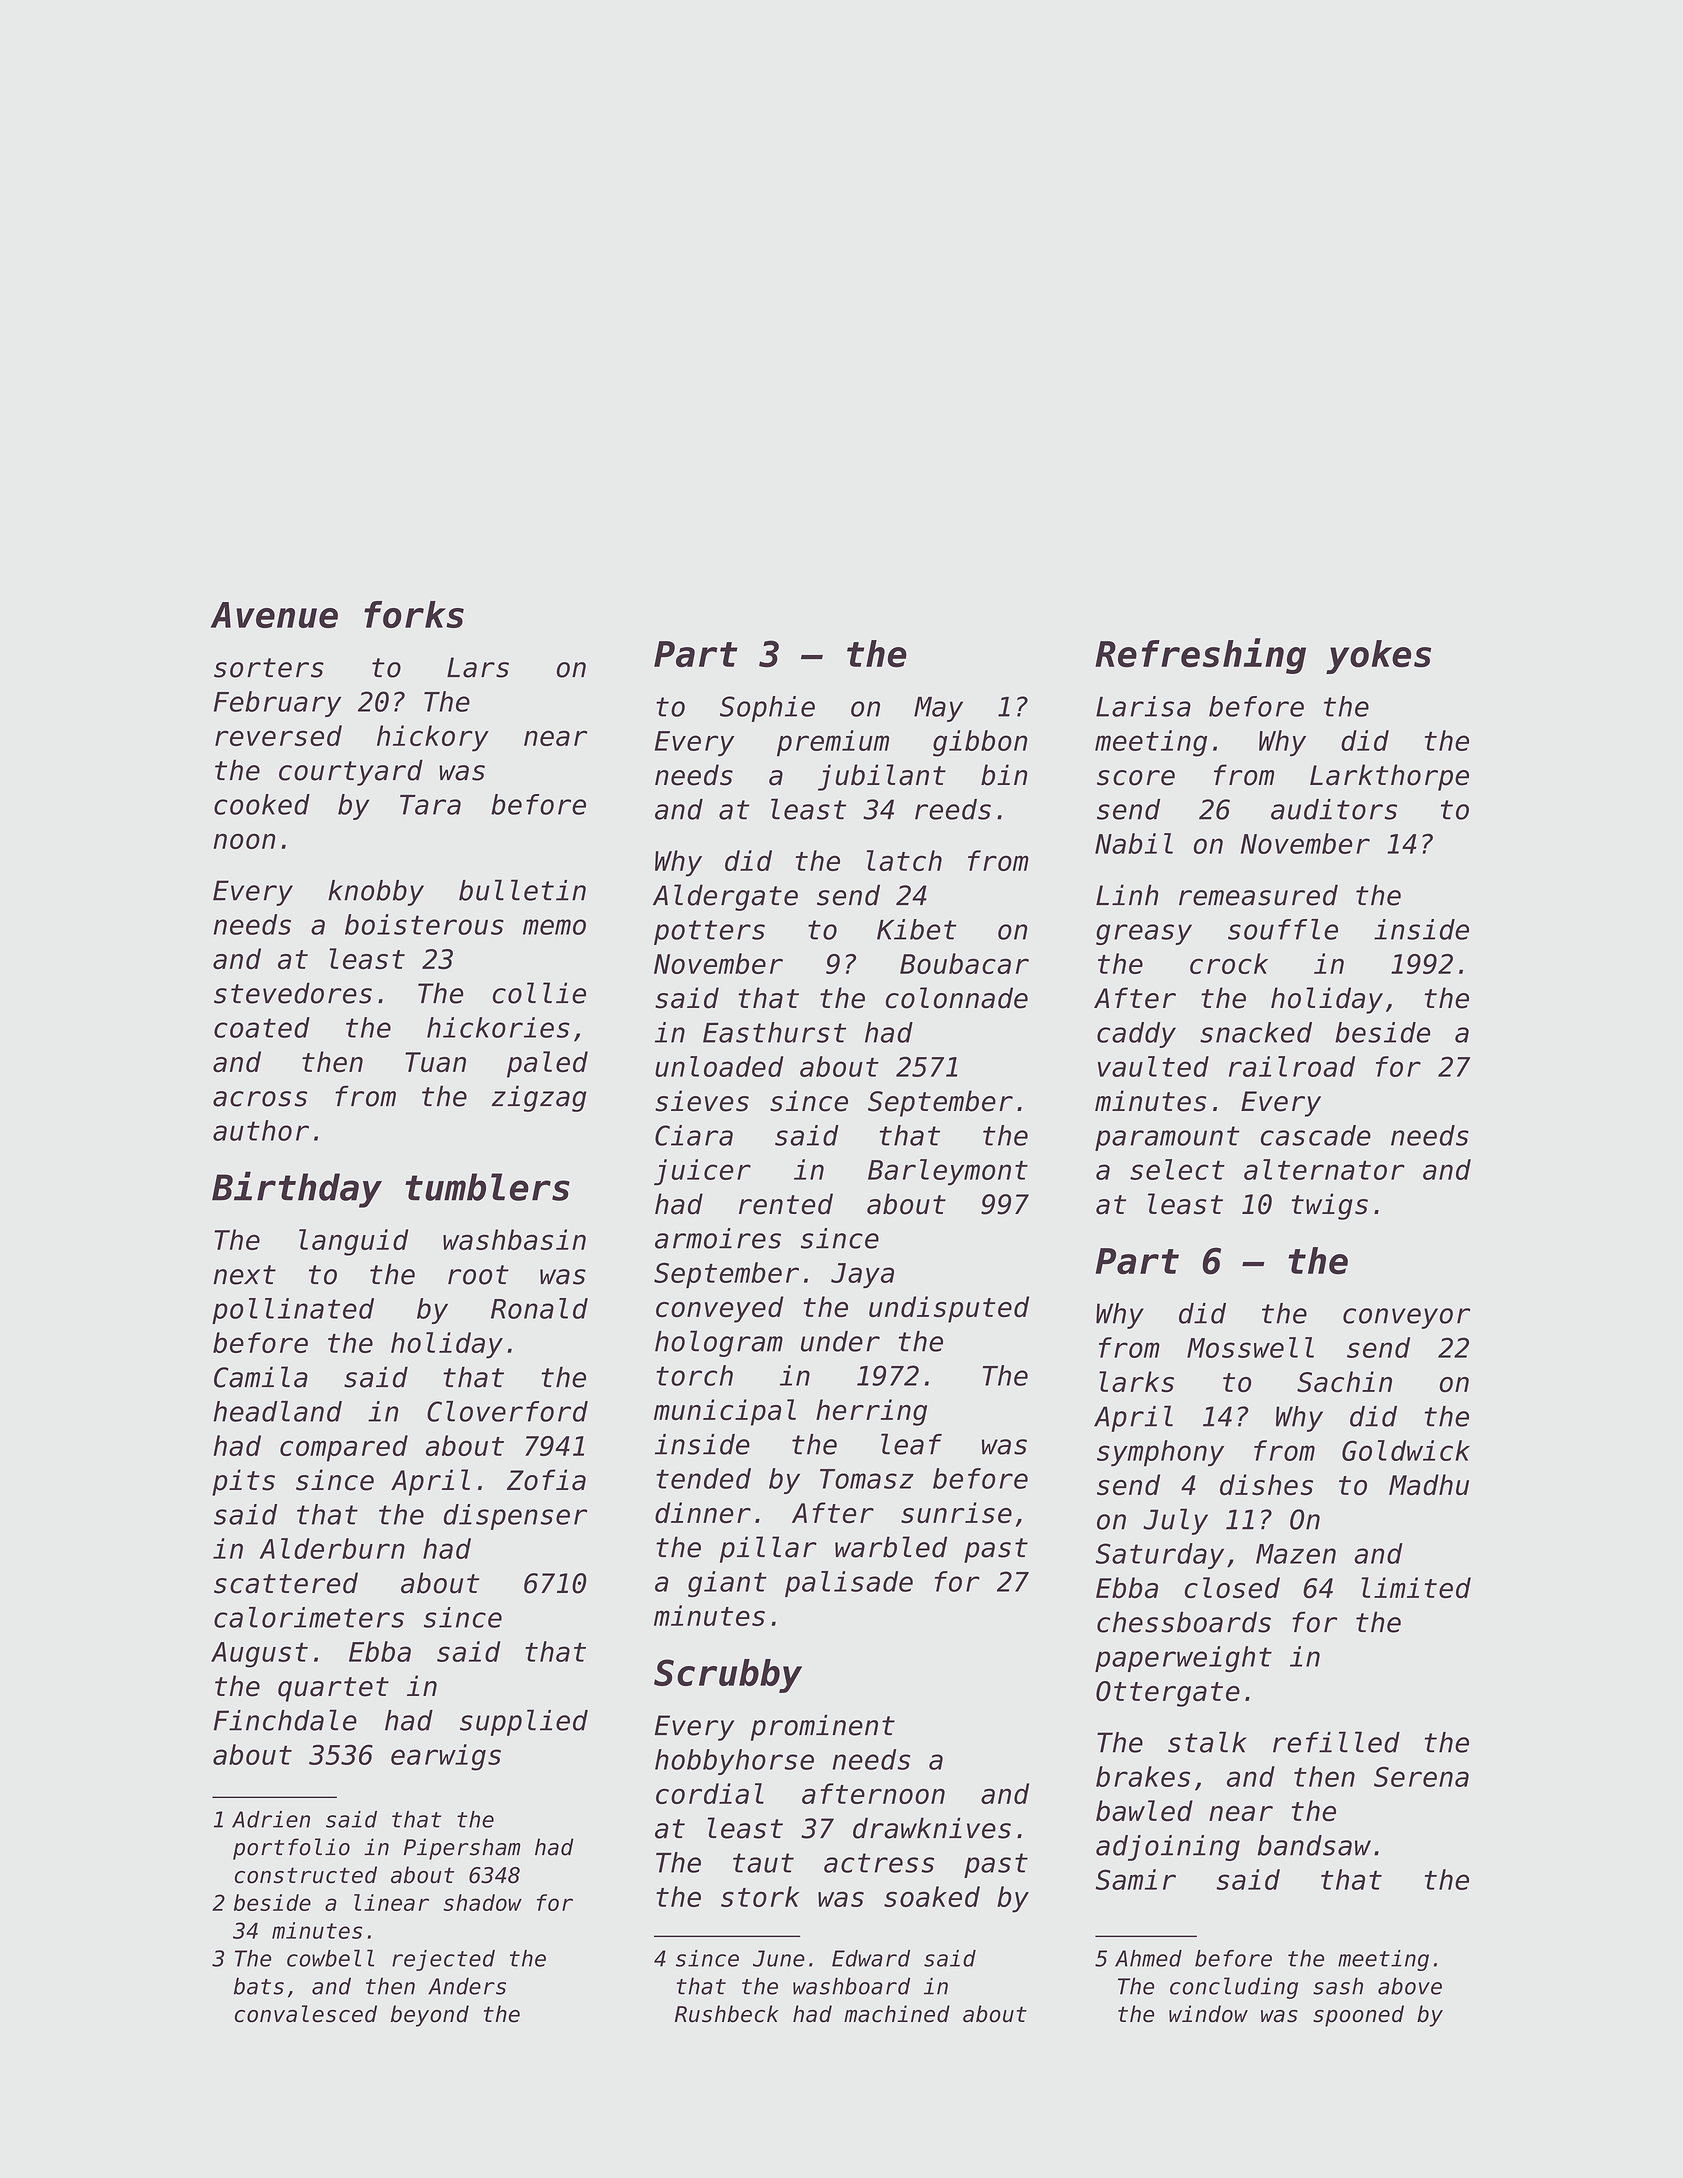  What do you see at coordinates (911, 1444) in the page?
I see `leaf` at bounding box center [911, 1444].
